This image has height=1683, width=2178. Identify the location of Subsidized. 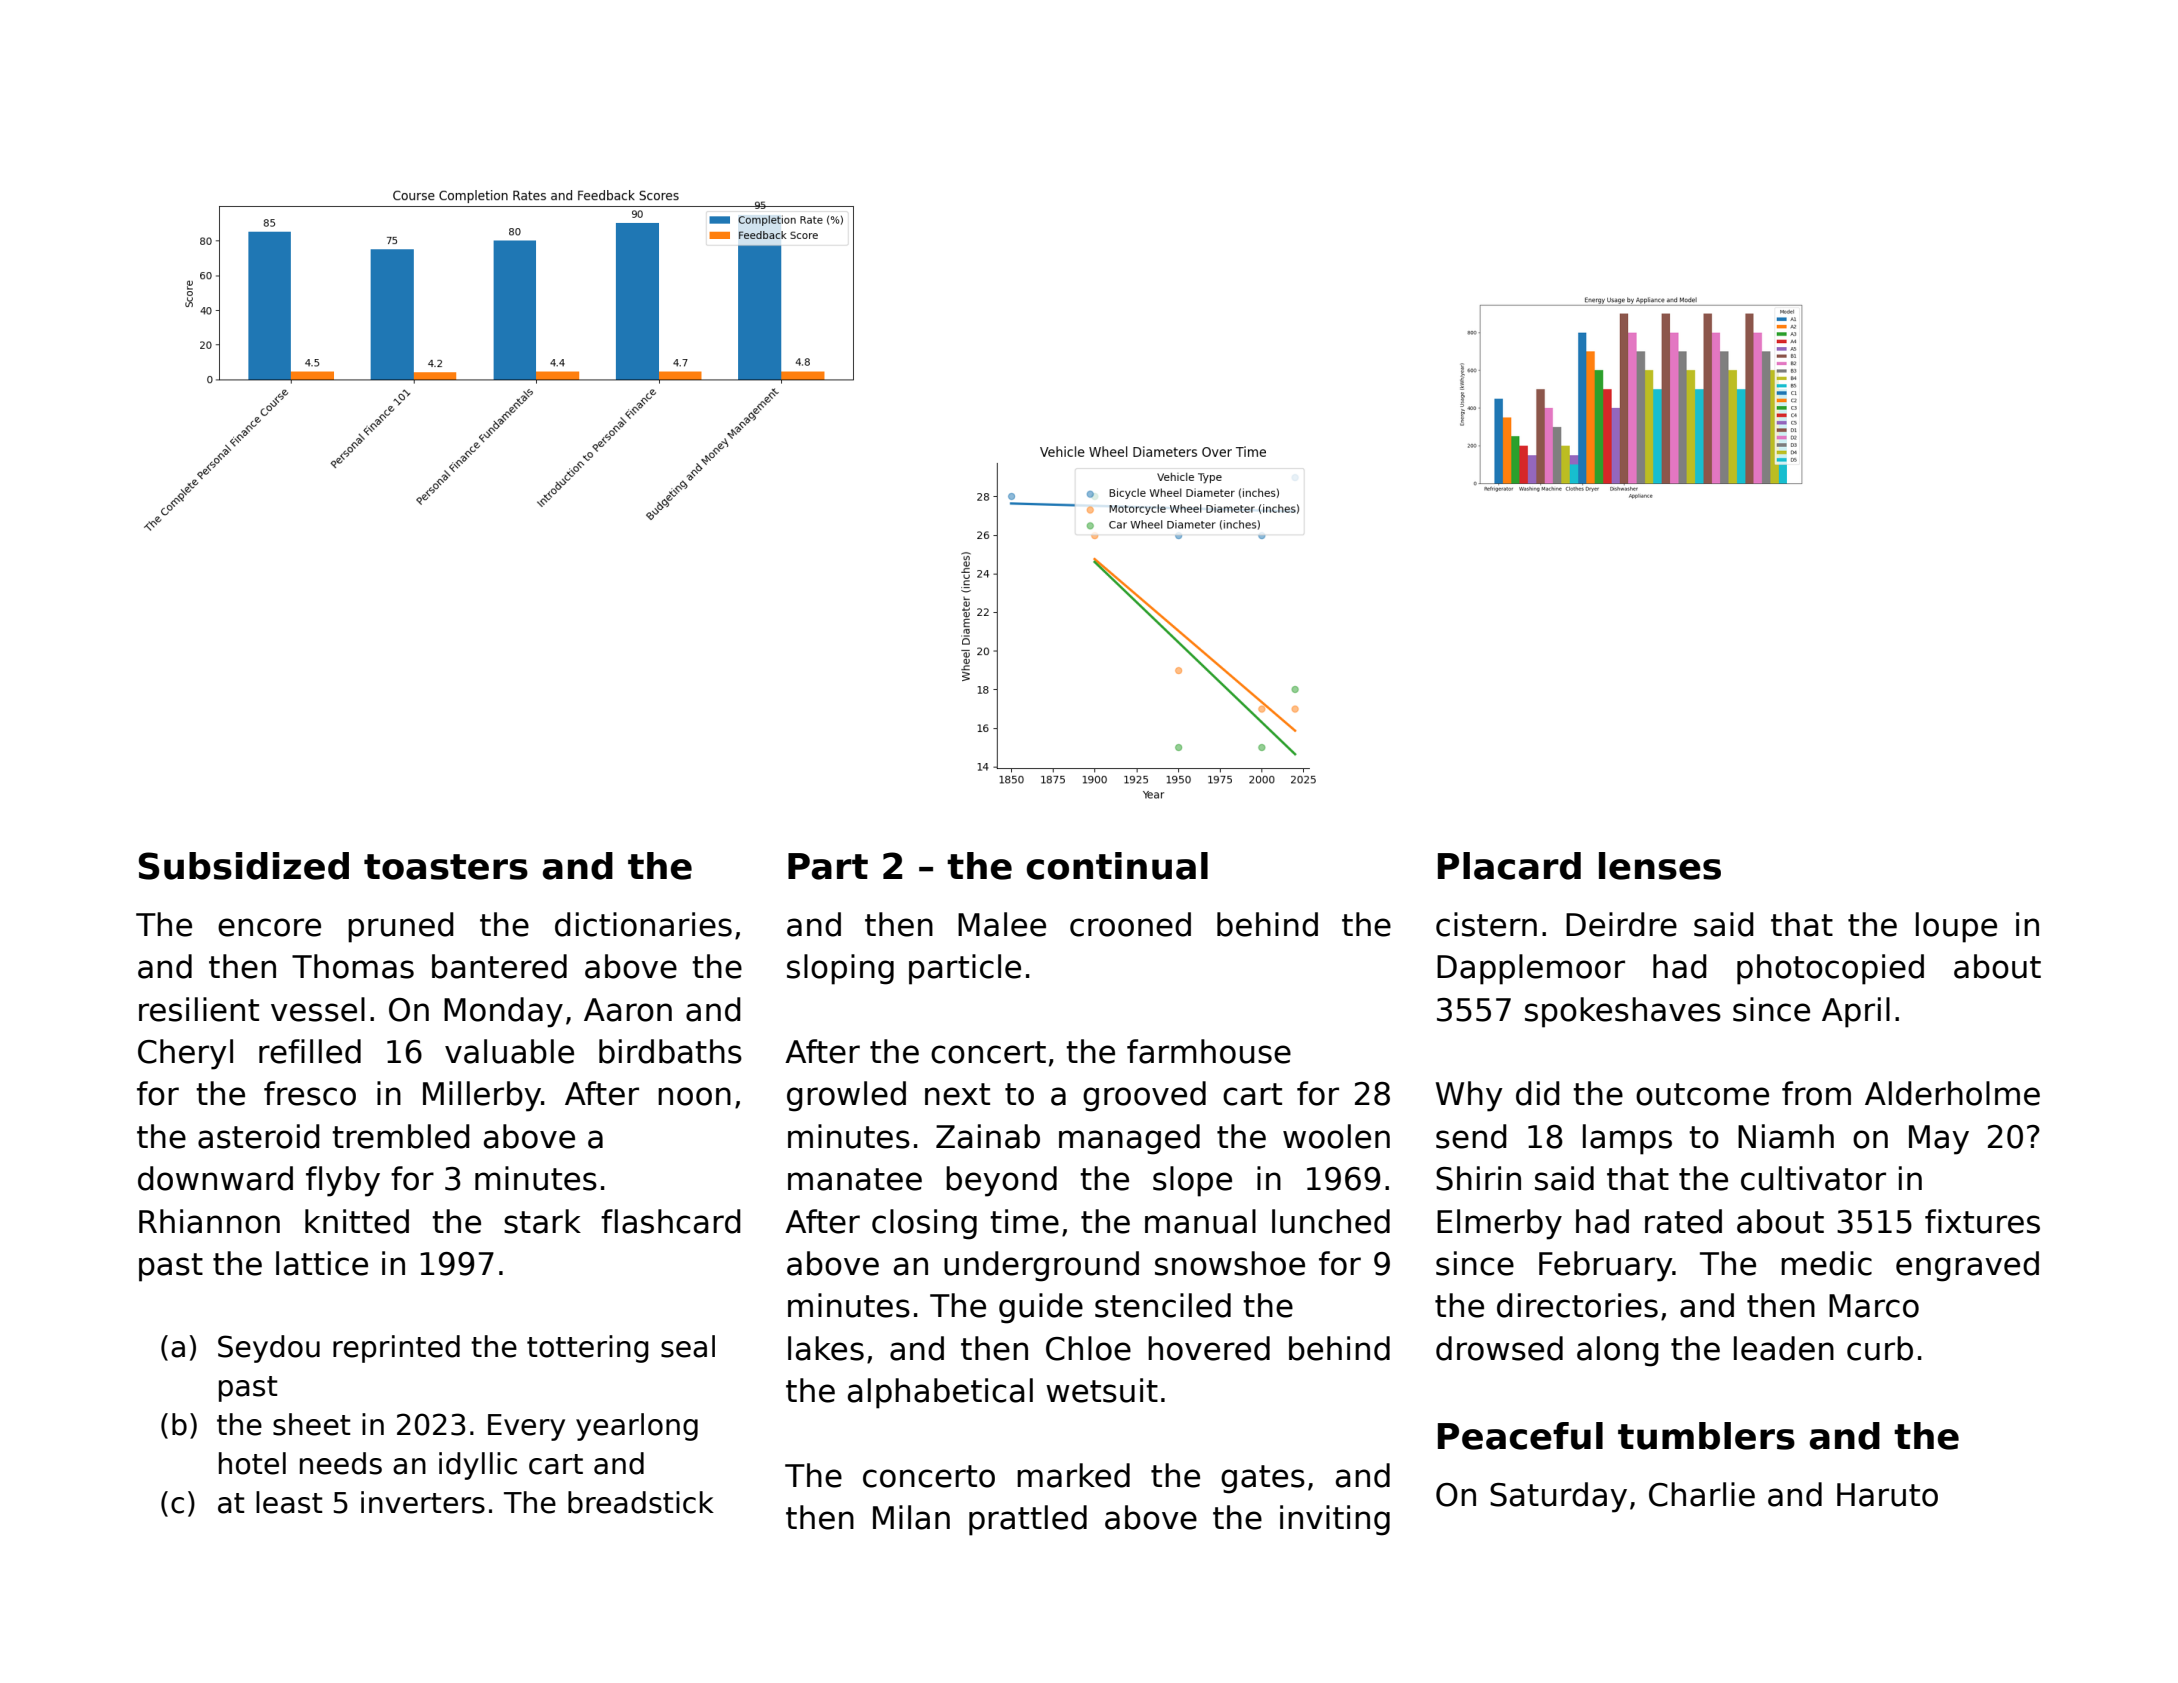
(244, 866).
